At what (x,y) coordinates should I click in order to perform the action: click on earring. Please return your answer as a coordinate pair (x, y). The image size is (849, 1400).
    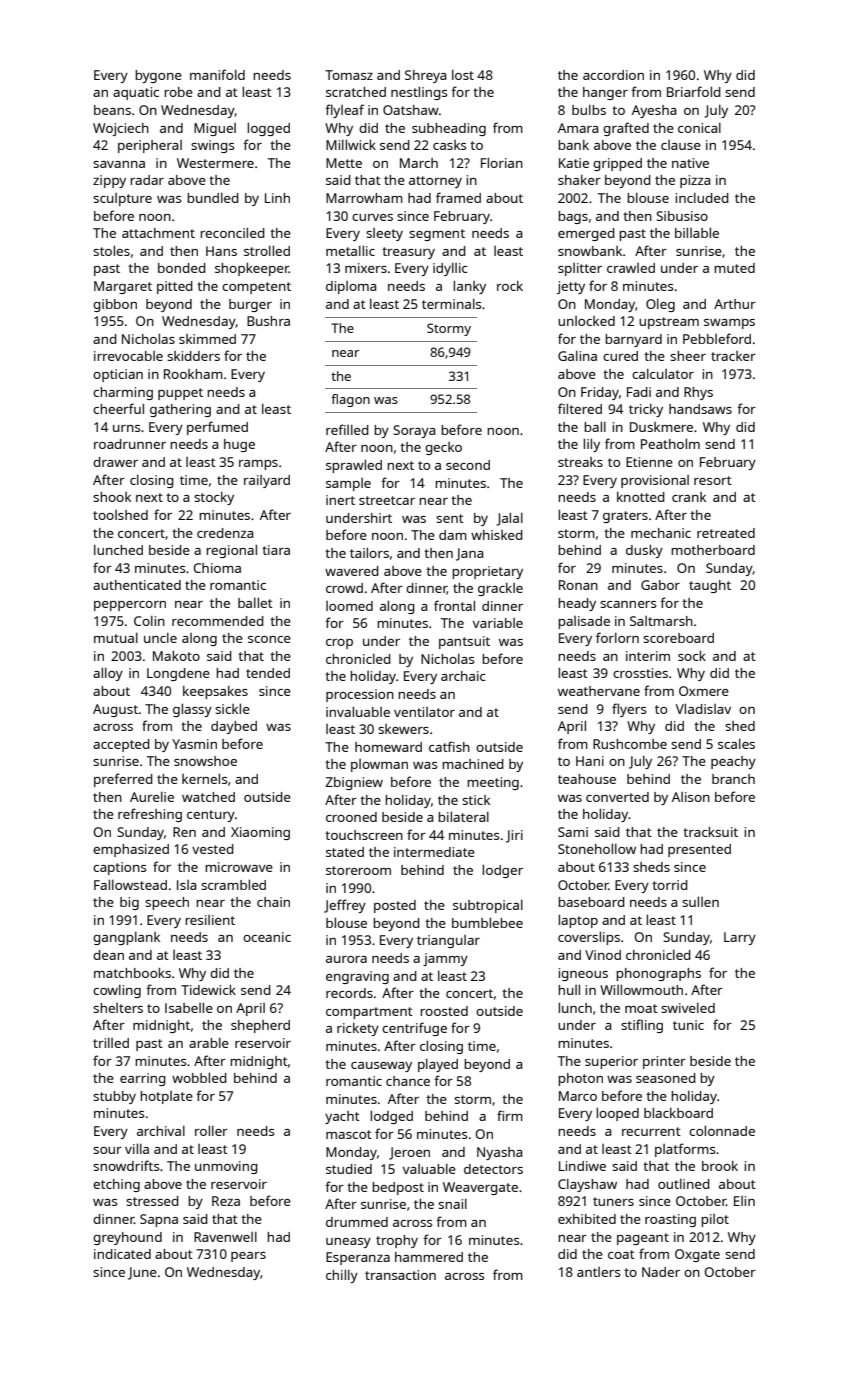
    Looking at the image, I should click on (143, 1079).
